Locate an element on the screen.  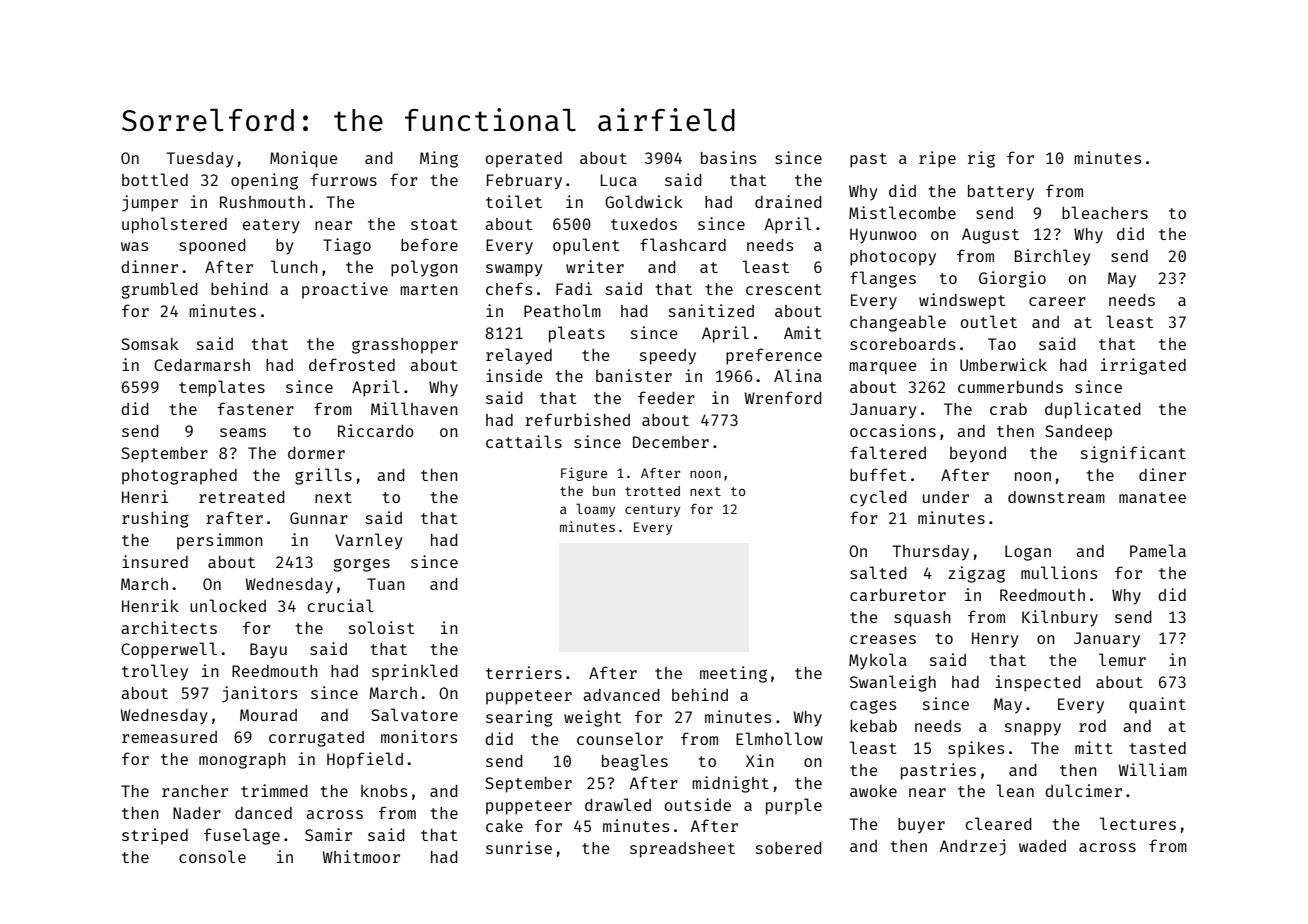
photographed is located at coordinates (179, 477).
